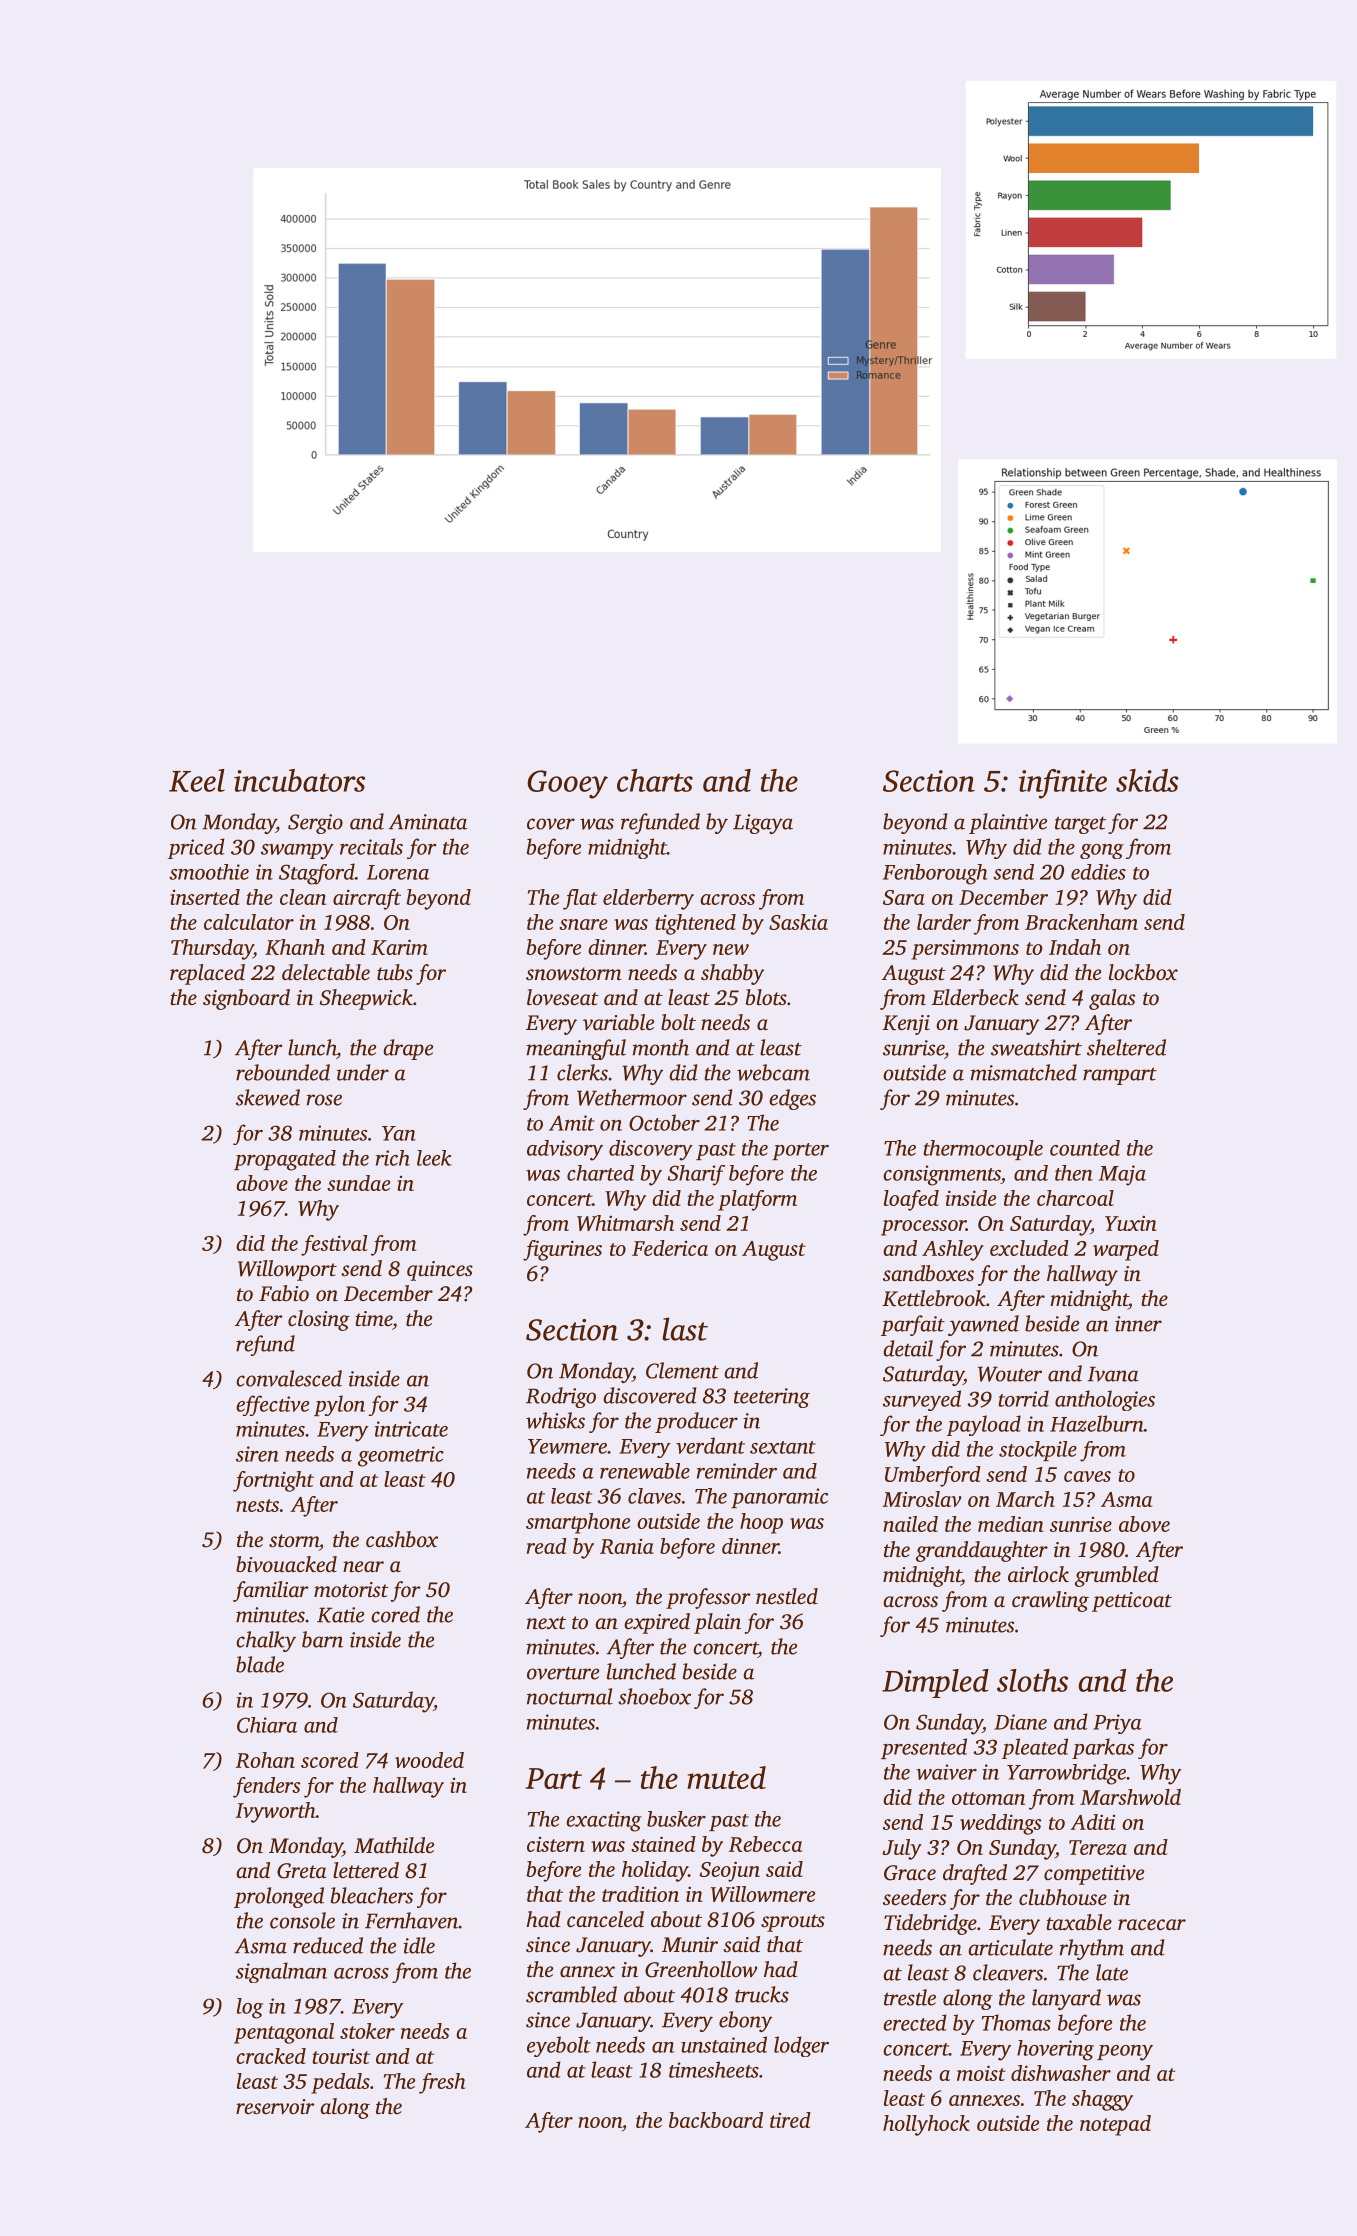 The image size is (1357, 2236). Describe the element at coordinates (1122, 1175) in the page. I see `Maja` at that location.
